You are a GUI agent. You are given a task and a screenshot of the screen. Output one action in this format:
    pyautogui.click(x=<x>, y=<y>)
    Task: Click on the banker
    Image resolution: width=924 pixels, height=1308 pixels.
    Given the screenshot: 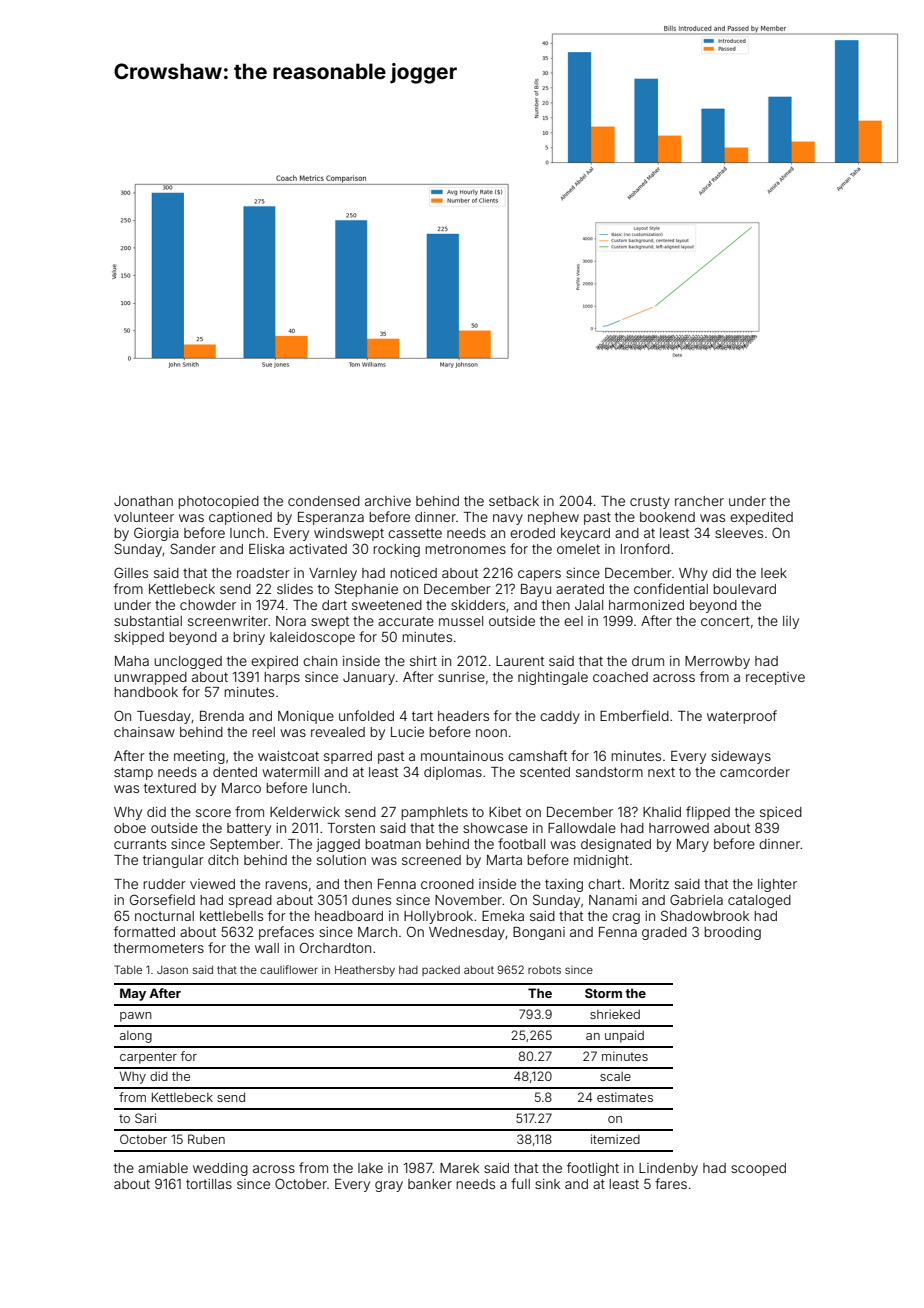 What is the action you would take?
    pyautogui.click(x=430, y=1184)
